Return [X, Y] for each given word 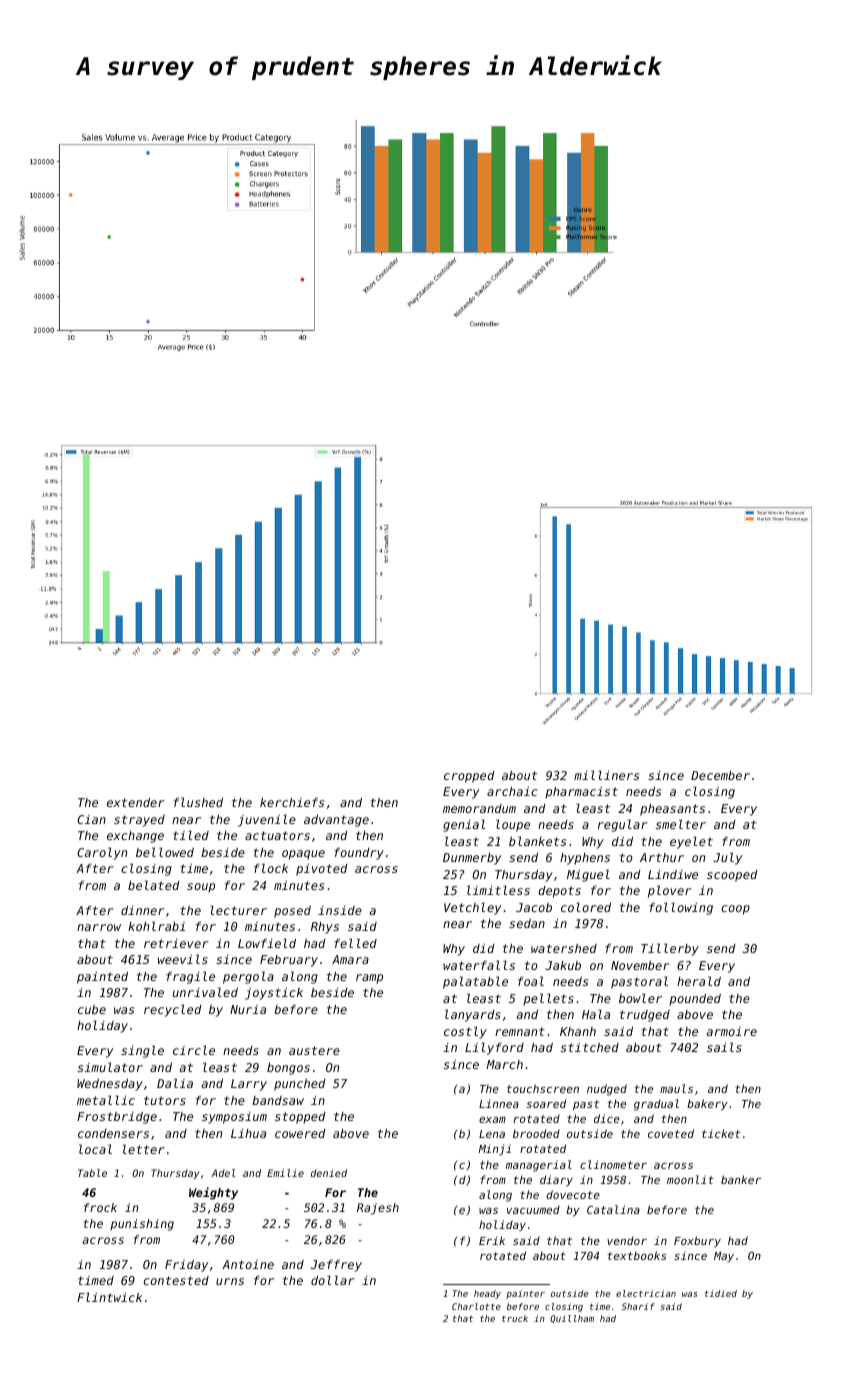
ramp [369, 979]
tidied [721, 1293]
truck [515, 1318]
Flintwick [109, 1297]
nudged [607, 1090]
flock [271, 868]
